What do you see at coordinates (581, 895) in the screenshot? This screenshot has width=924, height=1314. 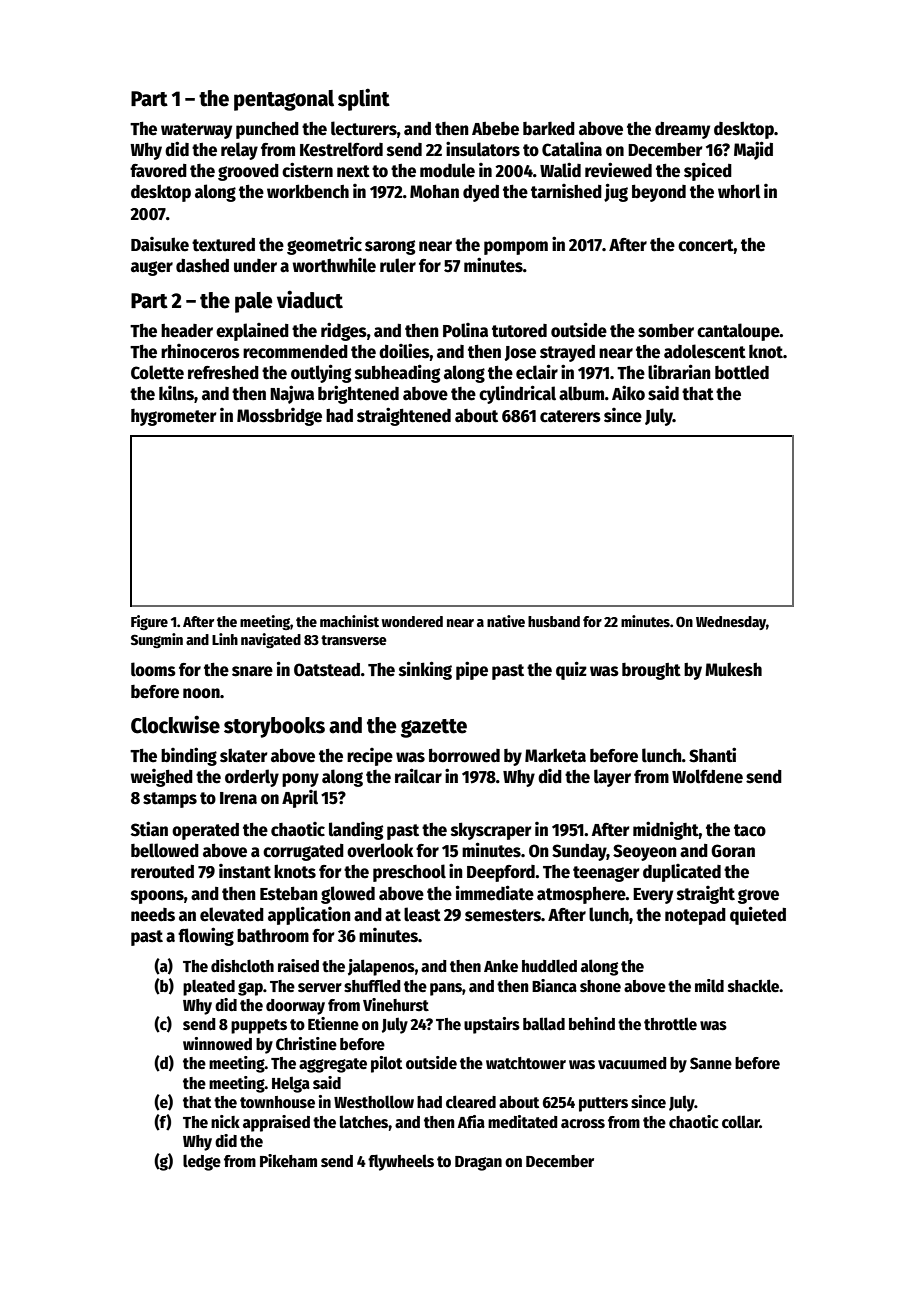 I see `atmosphere` at bounding box center [581, 895].
